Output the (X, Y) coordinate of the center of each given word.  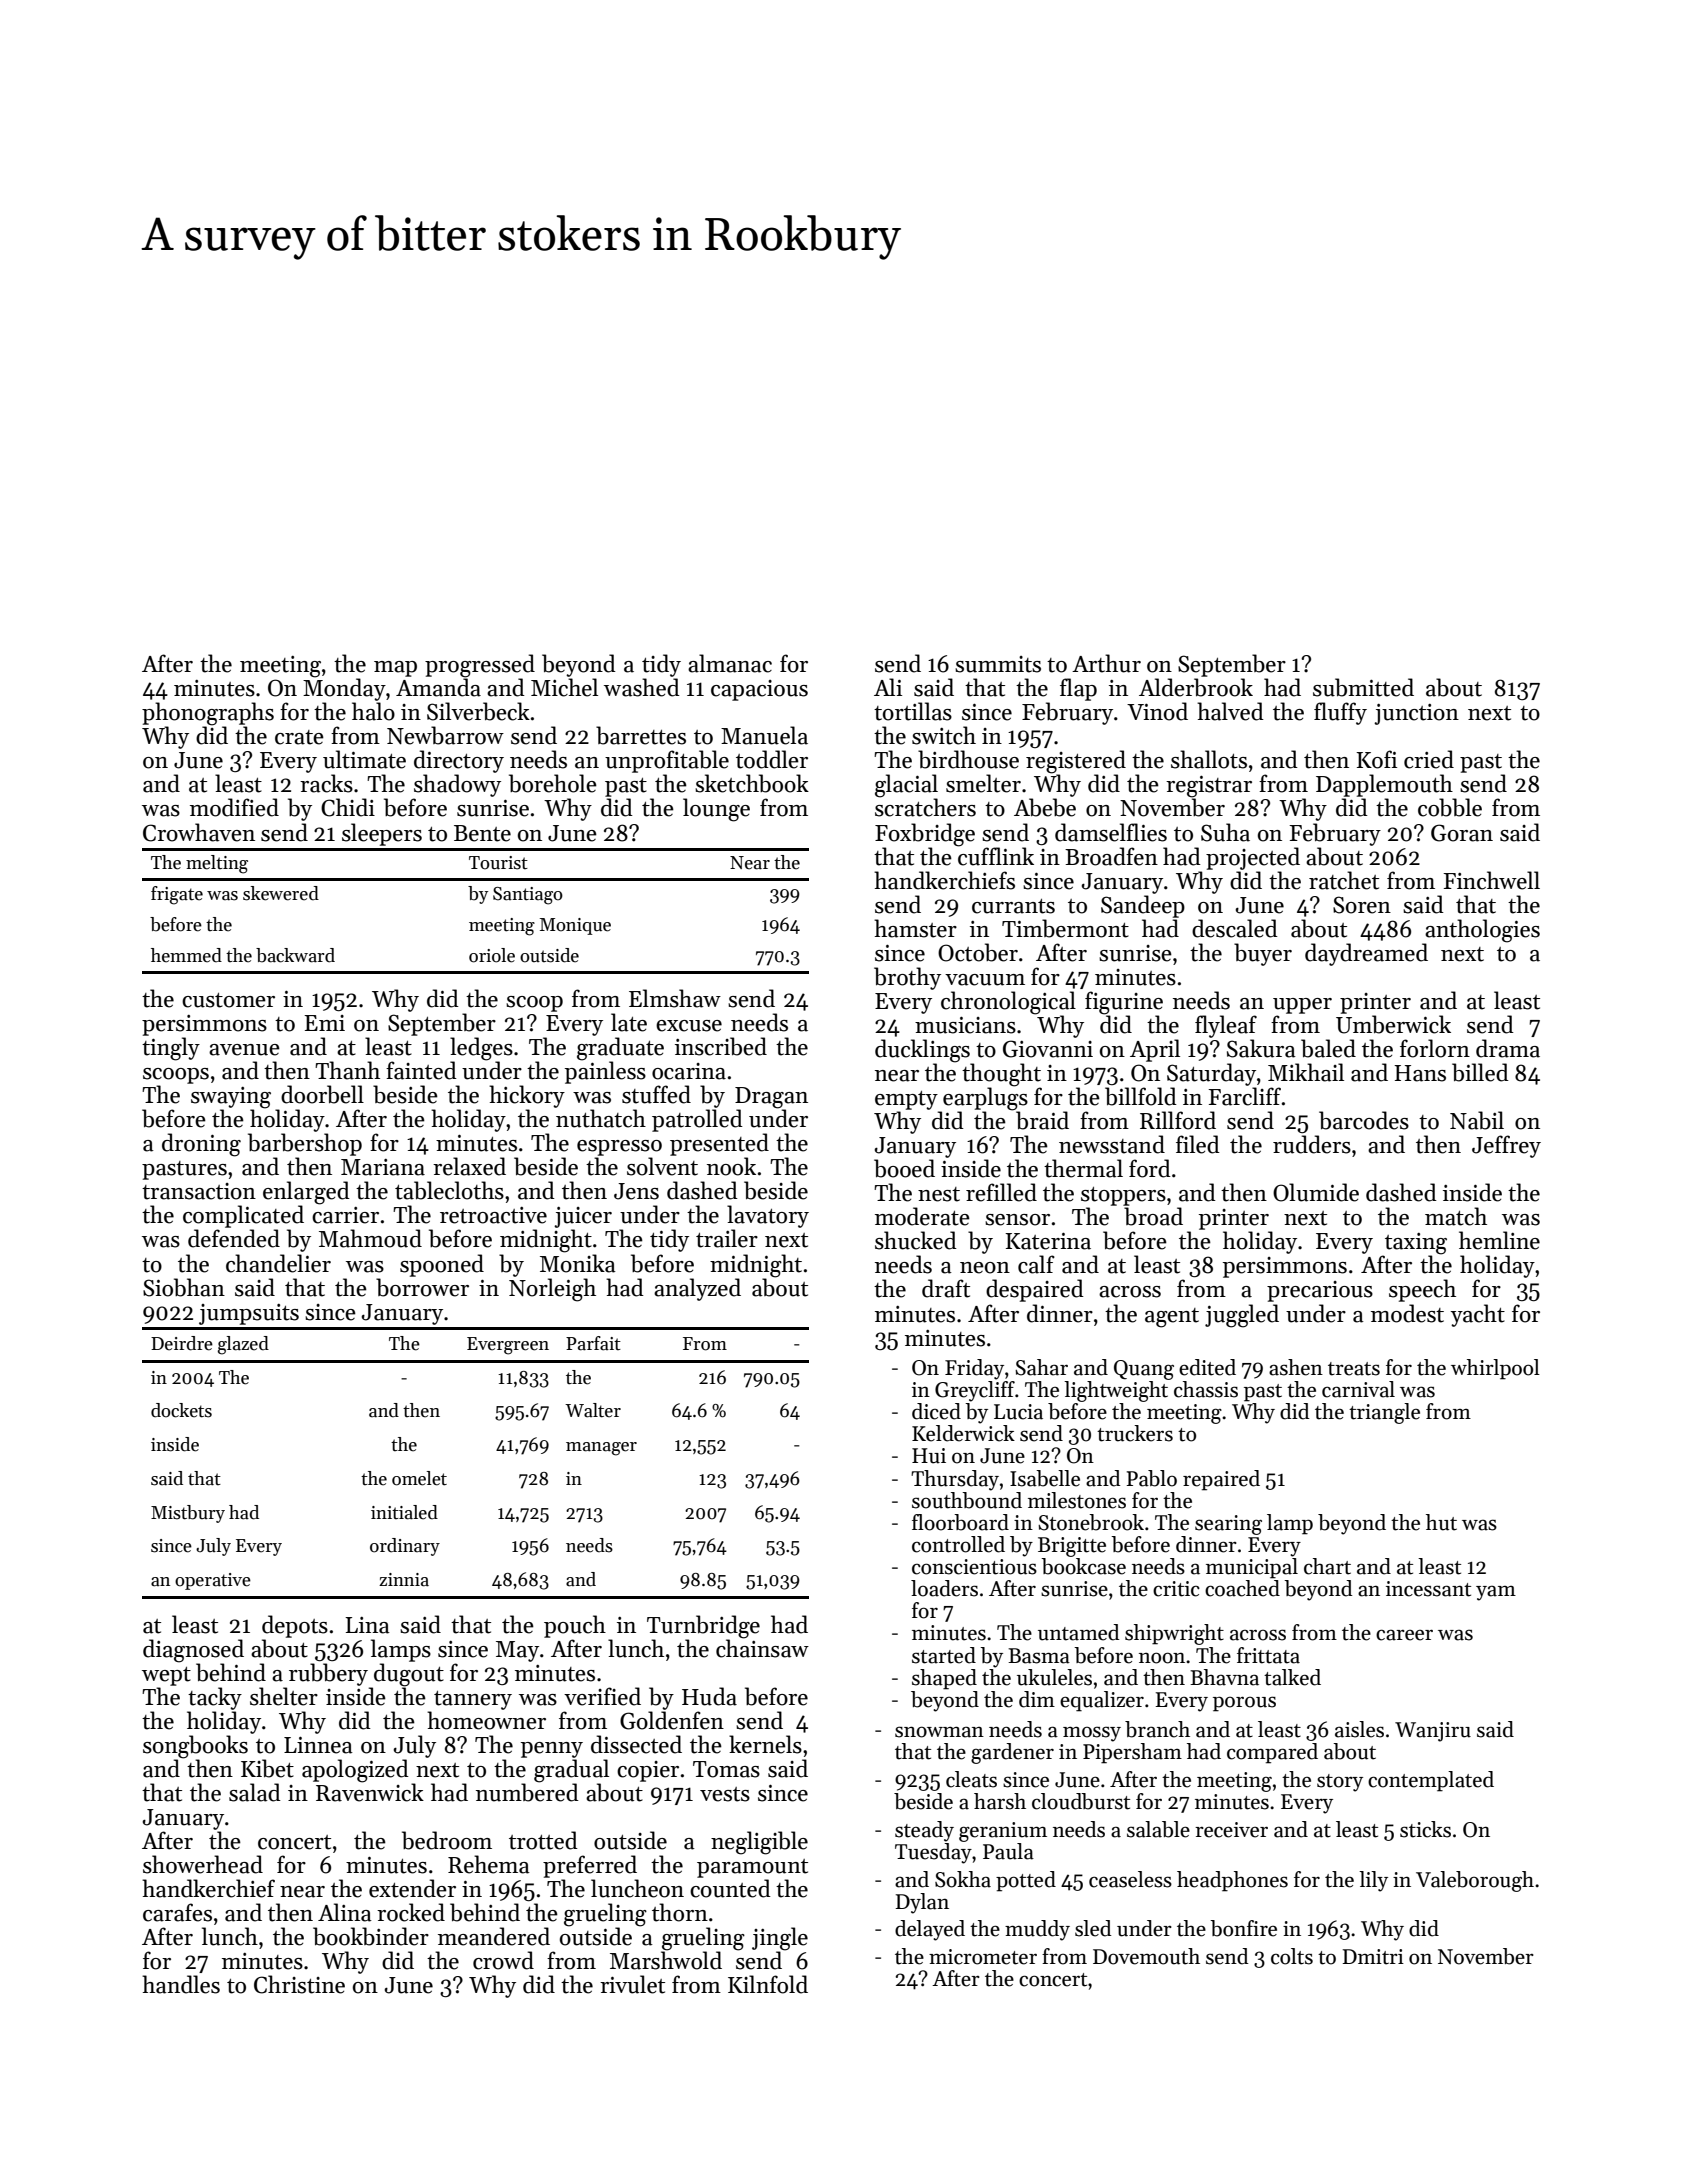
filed (1198, 1144)
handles (181, 1984)
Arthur (1106, 663)
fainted (421, 1070)
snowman (939, 1732)
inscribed (721, 1046)
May (517, 1651)
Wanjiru (1433, 1732)
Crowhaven (199, 832)
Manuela (764, 735)
